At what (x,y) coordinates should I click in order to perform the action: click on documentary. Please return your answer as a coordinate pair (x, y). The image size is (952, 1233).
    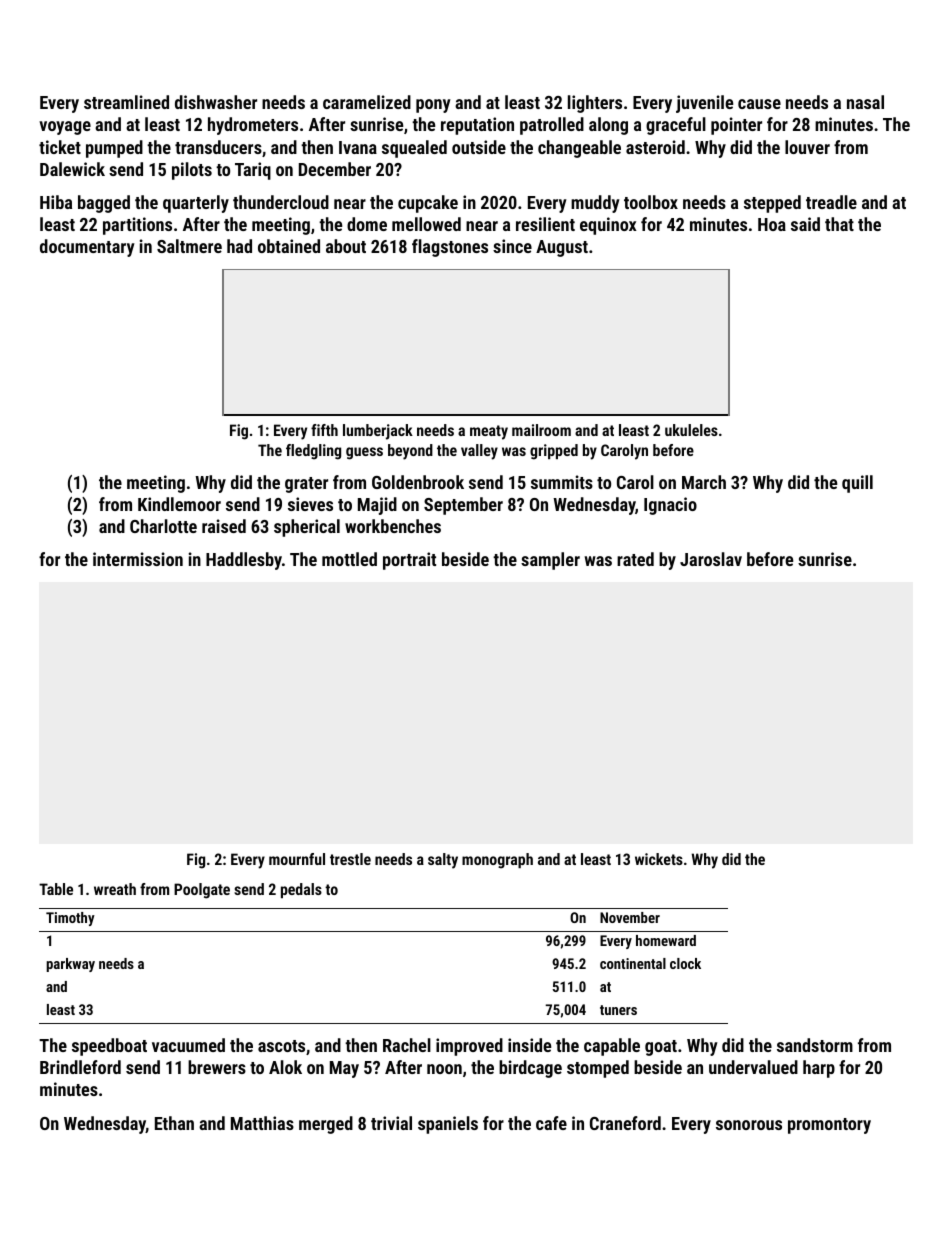
    Looking at the image, I should click on (87, 248).
